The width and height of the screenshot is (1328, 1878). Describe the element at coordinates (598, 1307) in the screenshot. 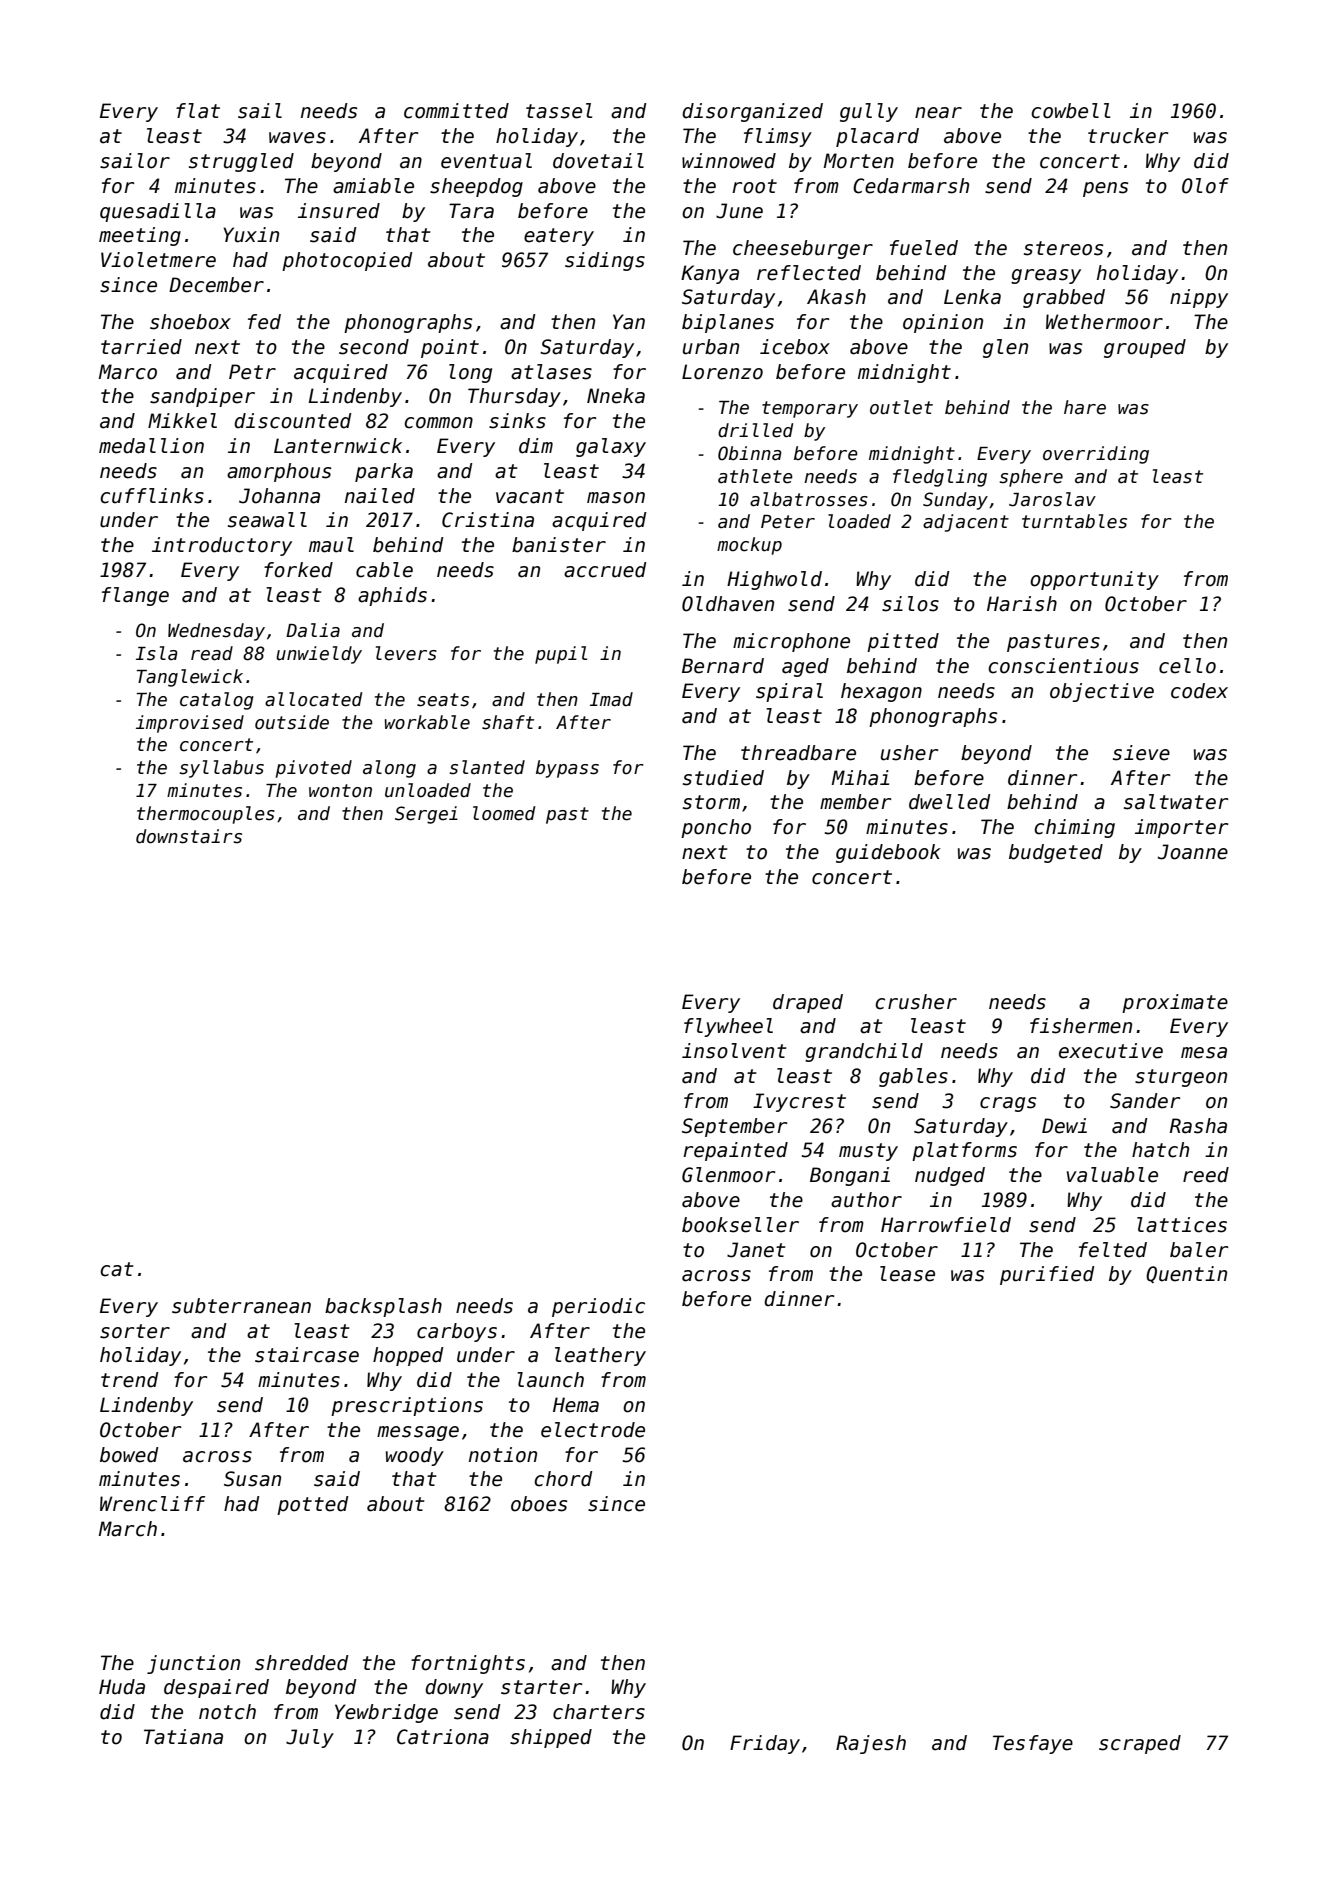

I see `periodic` at that location.
